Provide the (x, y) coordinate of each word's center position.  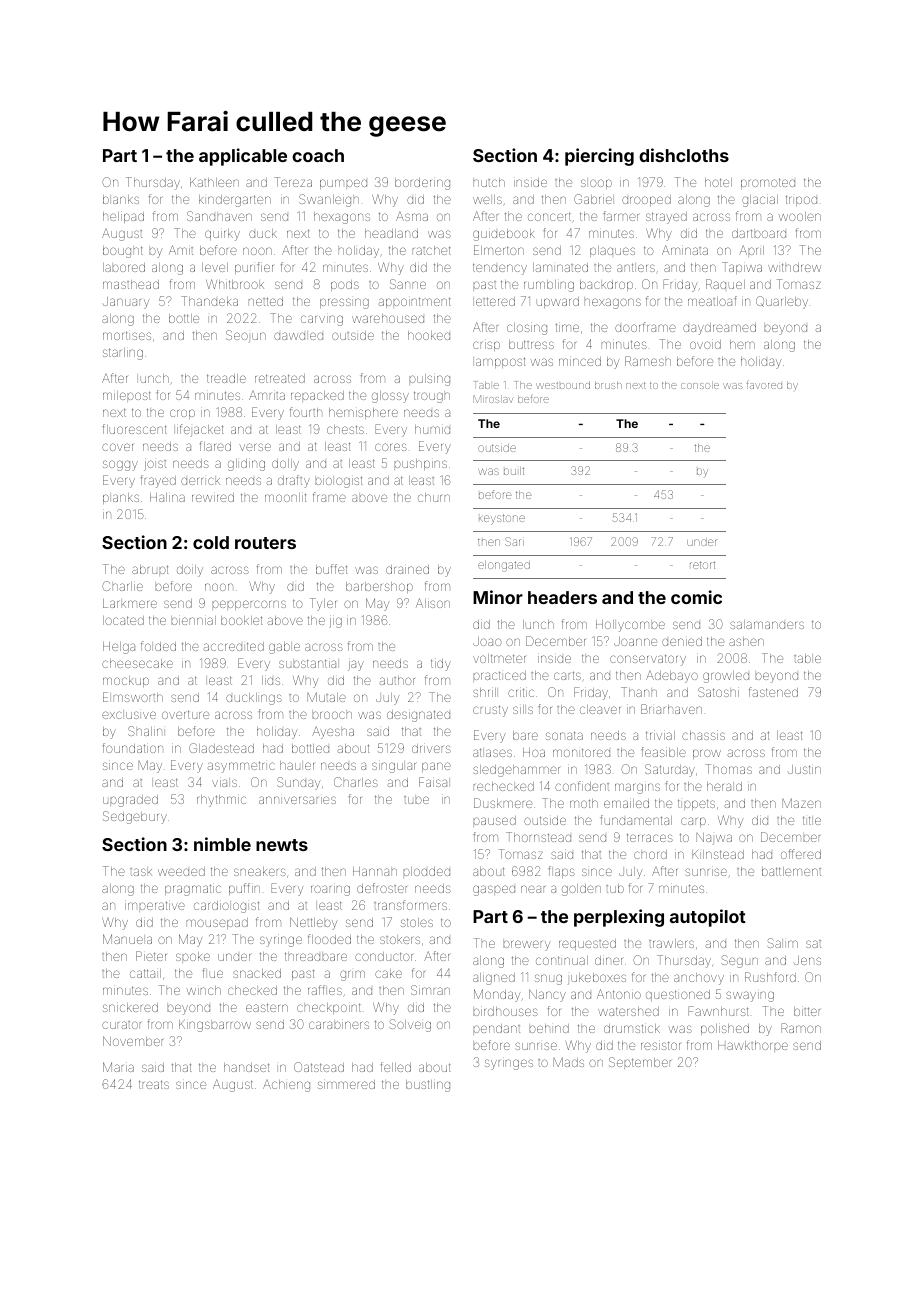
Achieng (286, 1086)
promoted (768, 183)
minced (580, 361)
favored (764, 384)
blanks (121, 199)
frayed (158, 481)
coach (318, 155)
